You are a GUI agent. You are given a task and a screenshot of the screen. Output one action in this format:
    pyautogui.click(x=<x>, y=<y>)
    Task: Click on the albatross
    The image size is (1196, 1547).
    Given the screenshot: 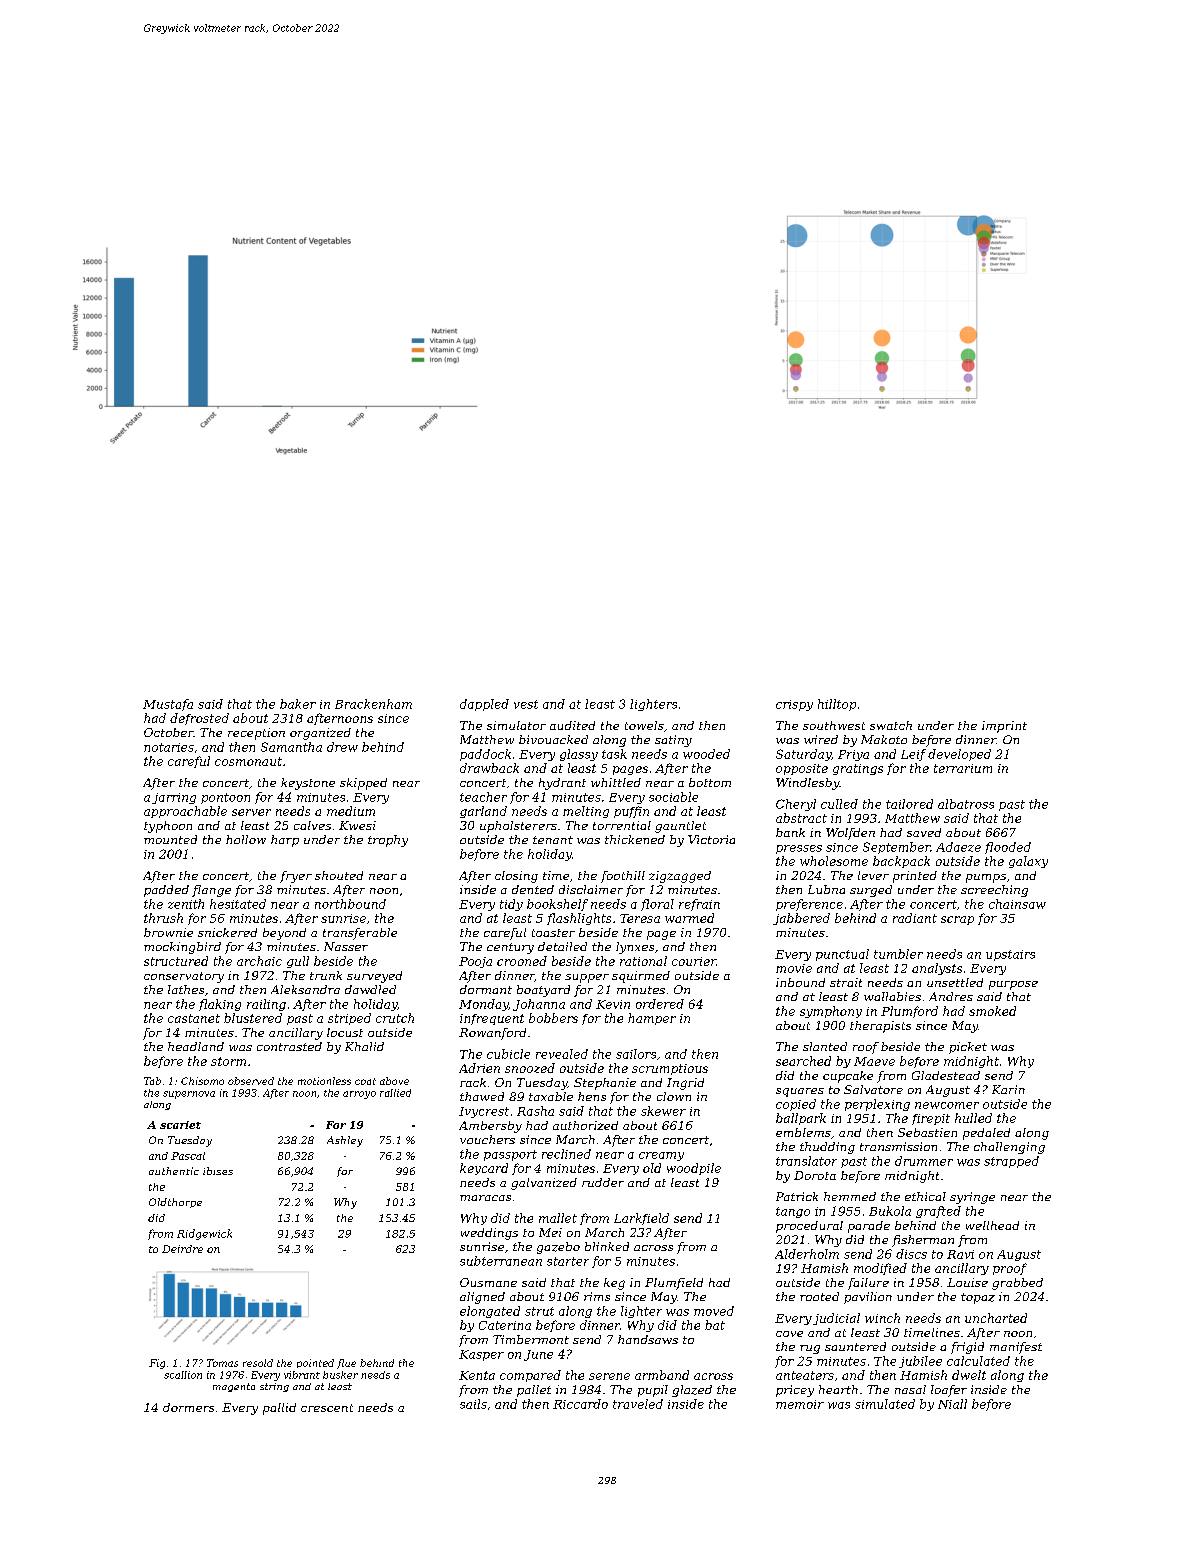 What is the action you would take?
    pyautogui.click(x=966, y=804)
